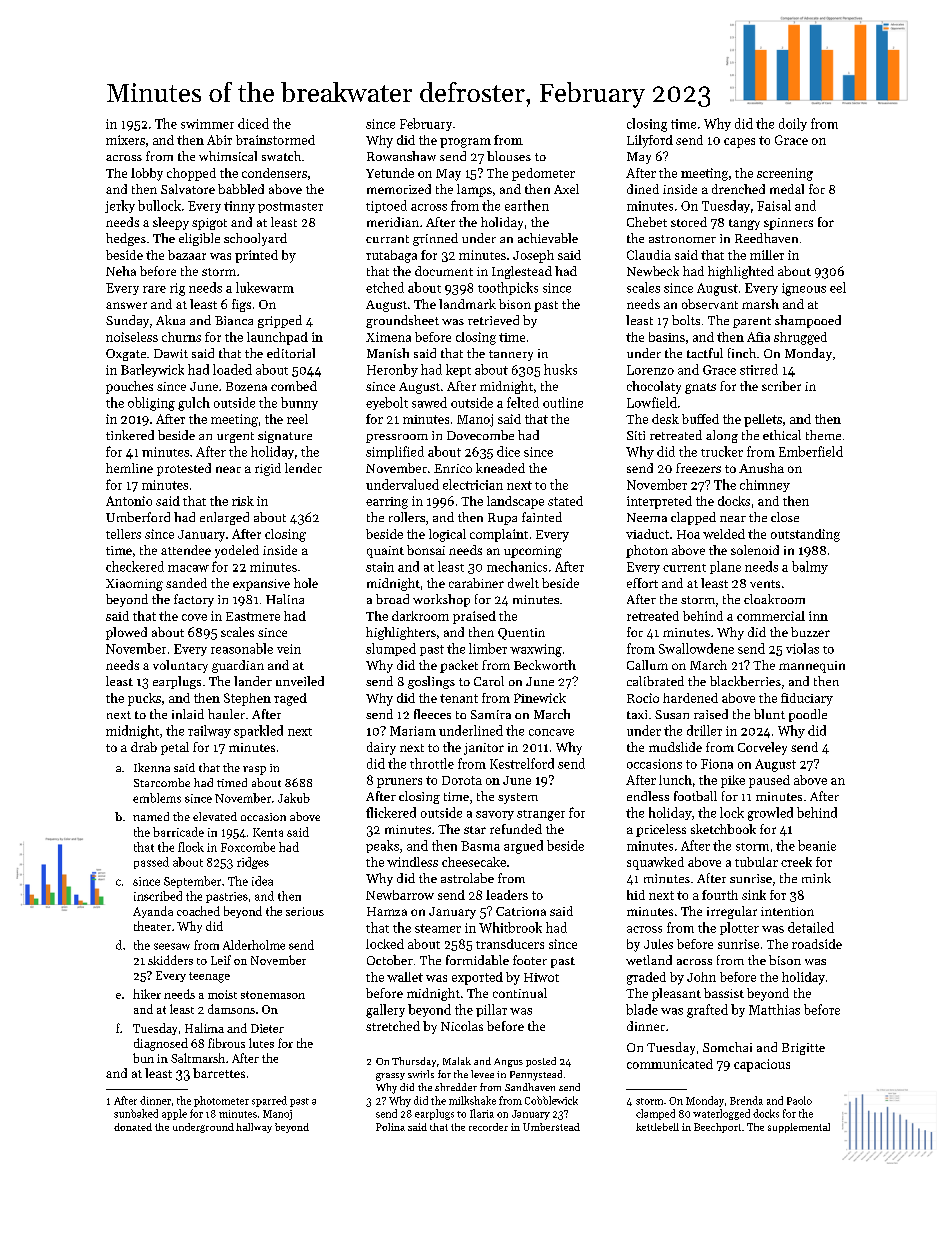 This document has width=952, height=1233. What do you see at coordinates (774, 205) in the document?
I see `Faisal` at bounding box center [774, 205].
